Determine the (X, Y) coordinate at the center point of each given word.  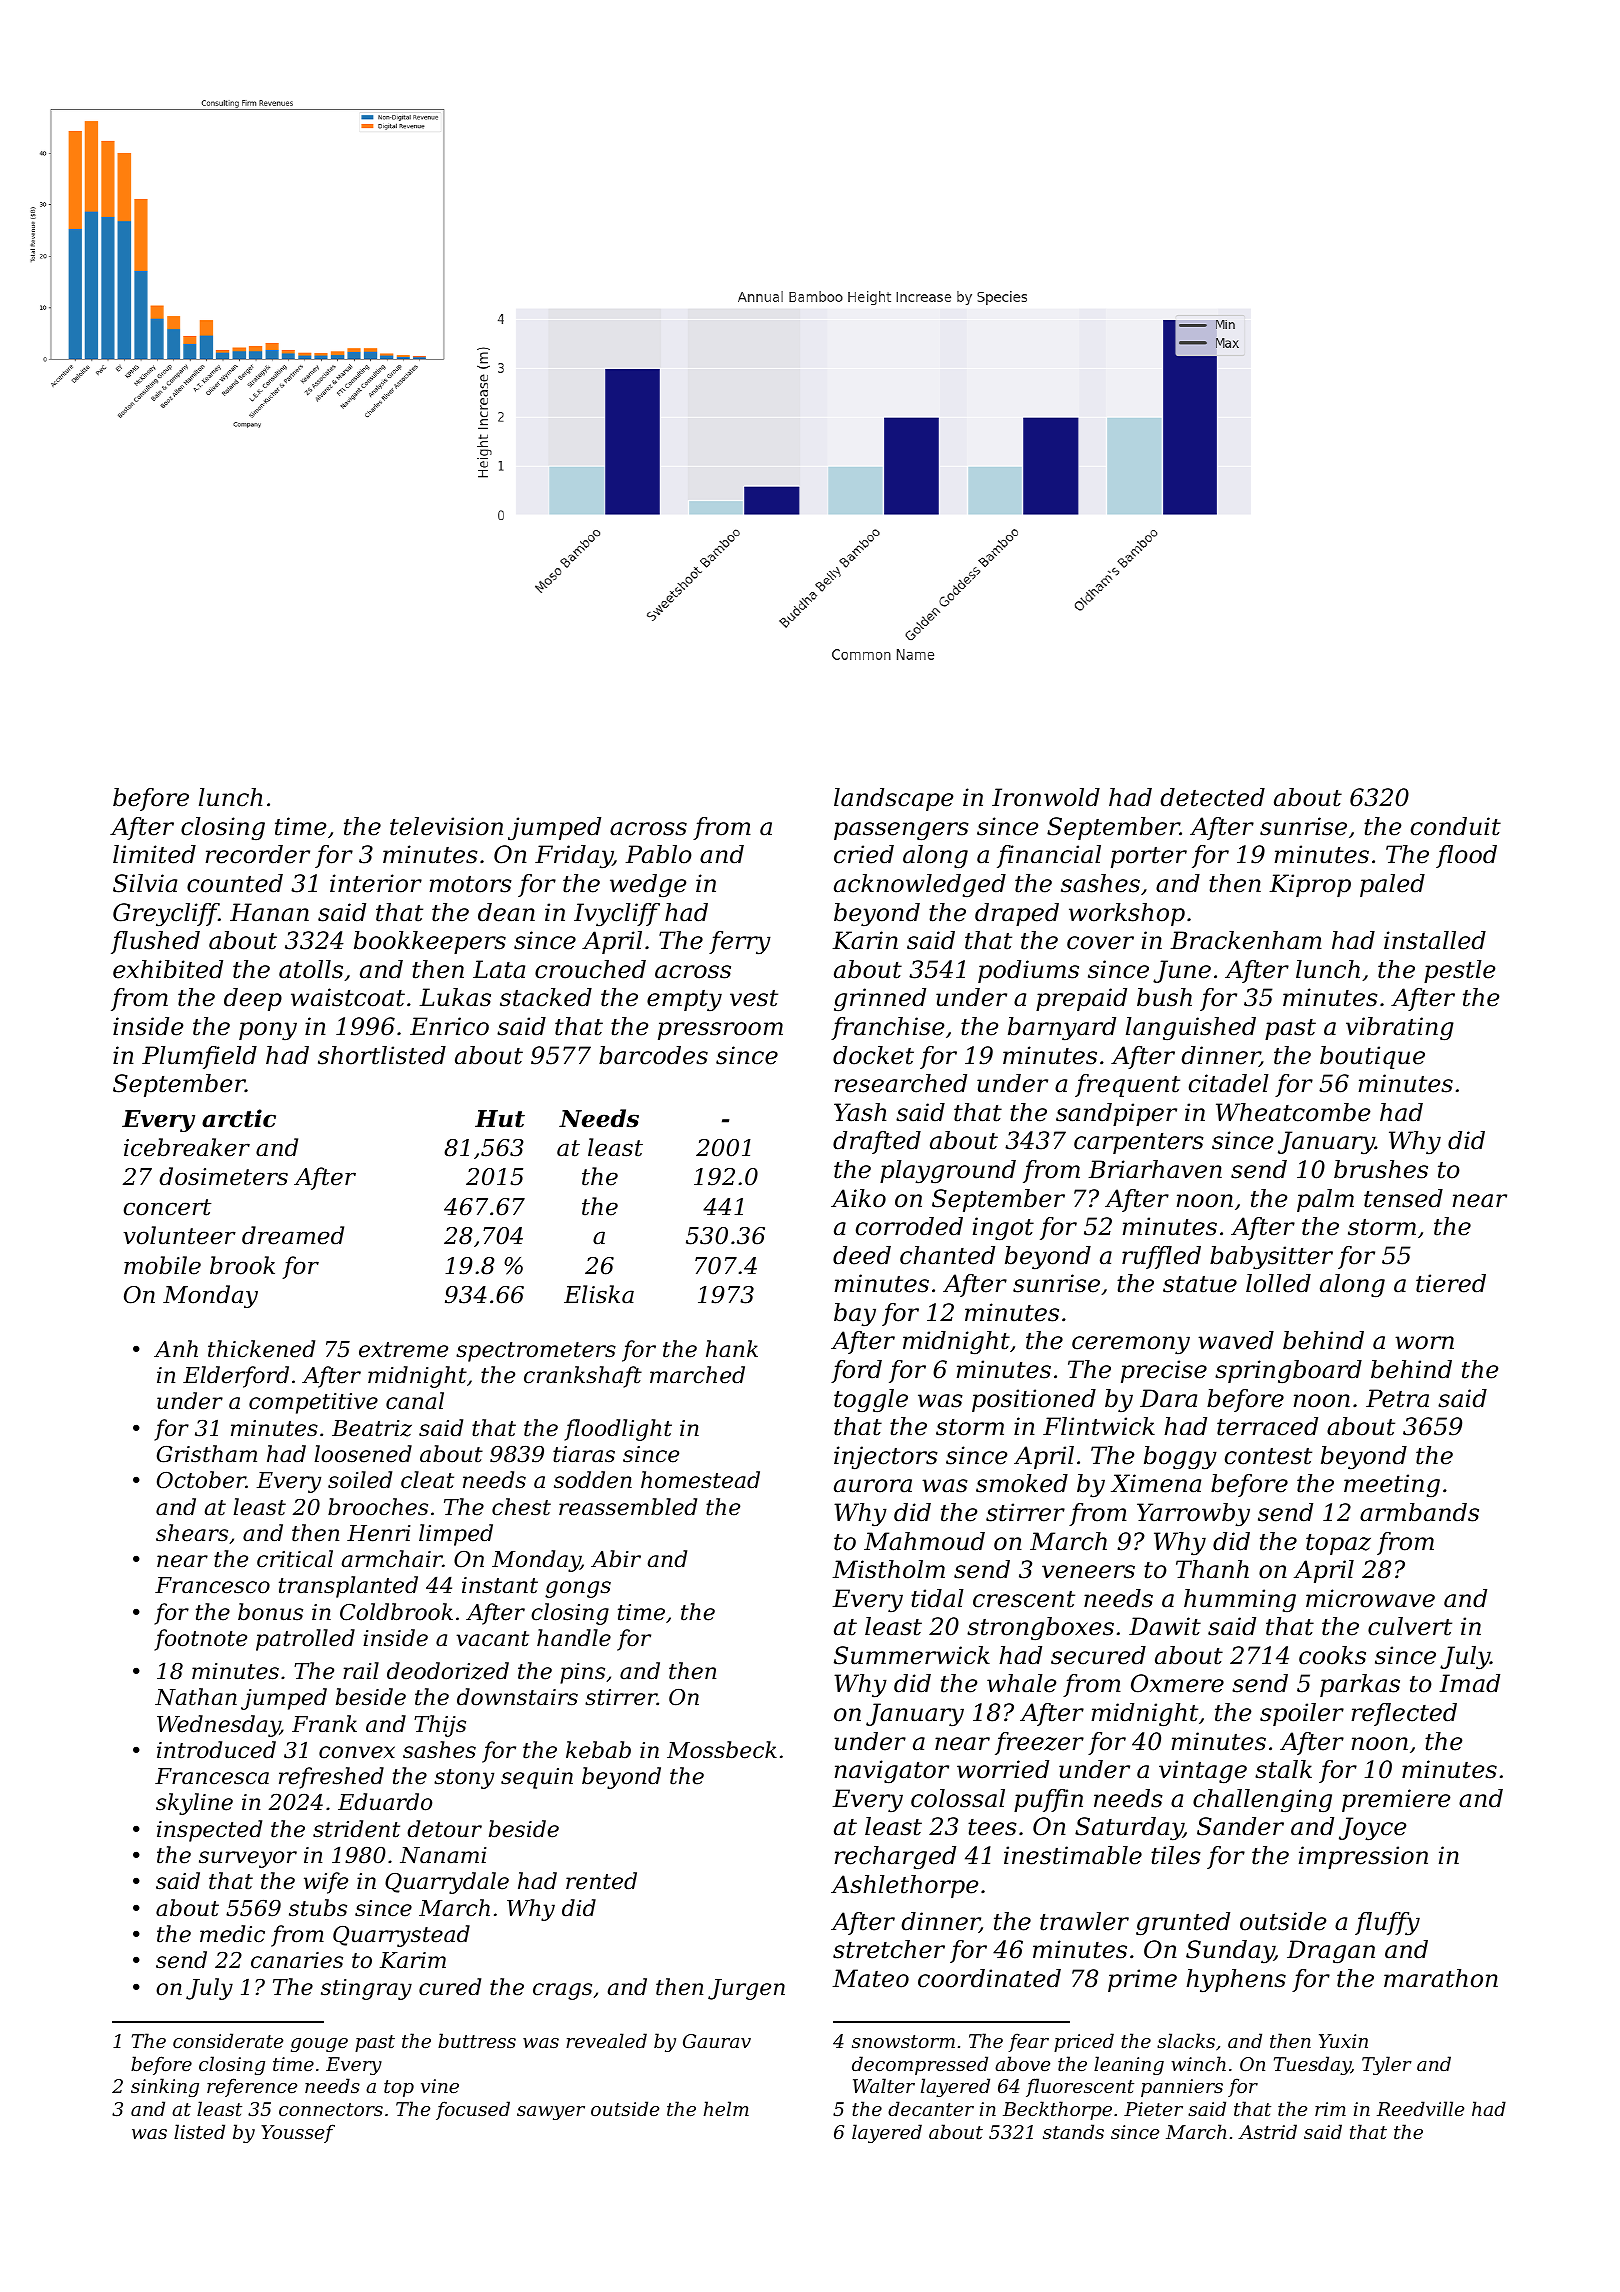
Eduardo (385, 1802)
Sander (1240, 1826)
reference (252, 2087)
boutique (1372, 1057)
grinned (880, 1000)
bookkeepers (430, 942)
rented (601, 1881)
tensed (1403, 1198)
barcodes (653, 1055)
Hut (500, 1119)
